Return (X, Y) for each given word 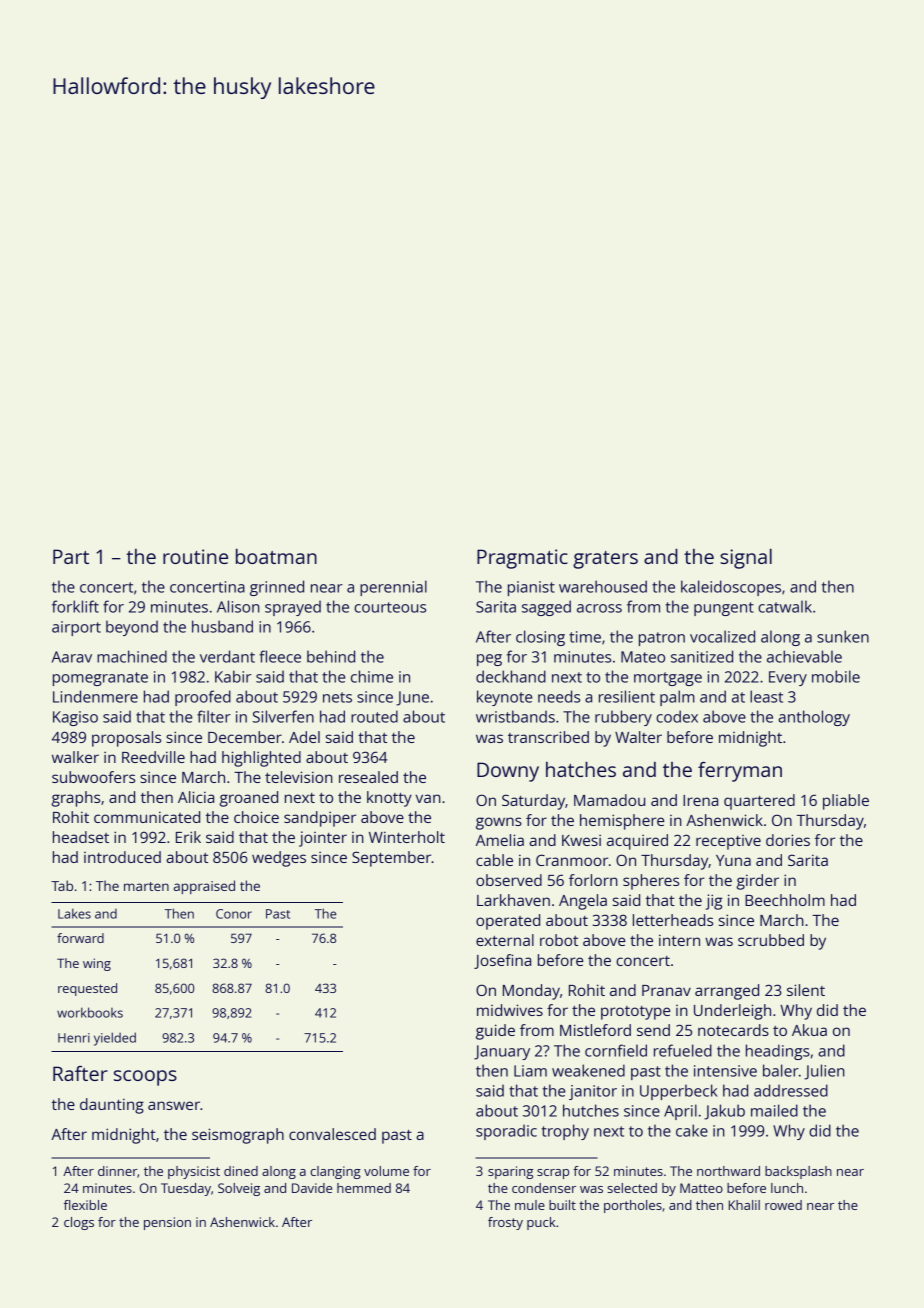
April (680, 1112)
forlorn (593, 880)
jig (714, 902)
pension (167, 1223)
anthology (814, 718)
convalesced (332, 1134)
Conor (234, 914)
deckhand (511, 676)
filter (214, 716)
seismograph (238, 1136)
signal (746, 559)
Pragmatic (522, 559)
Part (71, 556)
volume (386, 1171)
